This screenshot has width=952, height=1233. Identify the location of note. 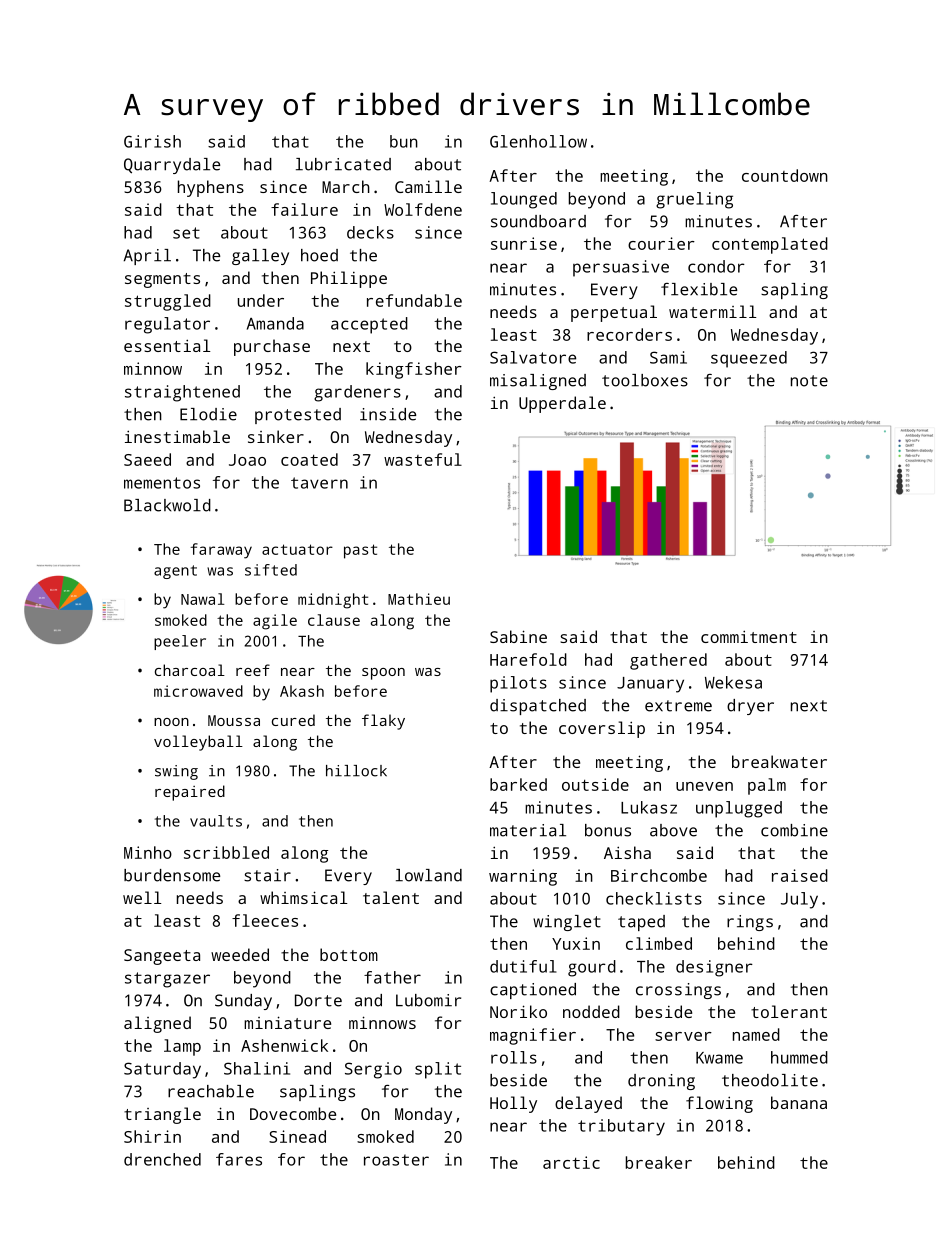
(809, 381).
